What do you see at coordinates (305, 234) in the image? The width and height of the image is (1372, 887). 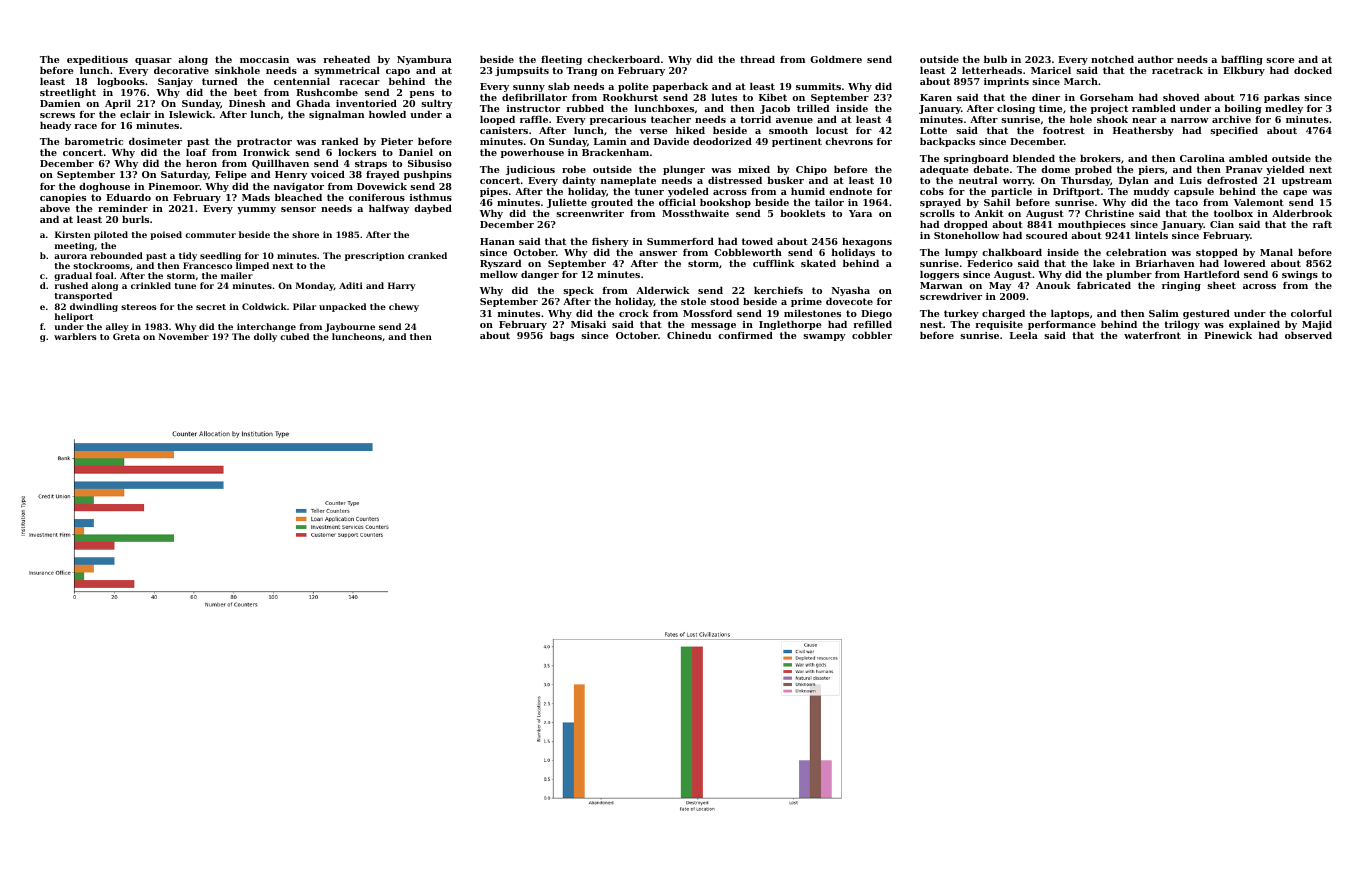 I see `shore` at bounding box center [305, 234].
